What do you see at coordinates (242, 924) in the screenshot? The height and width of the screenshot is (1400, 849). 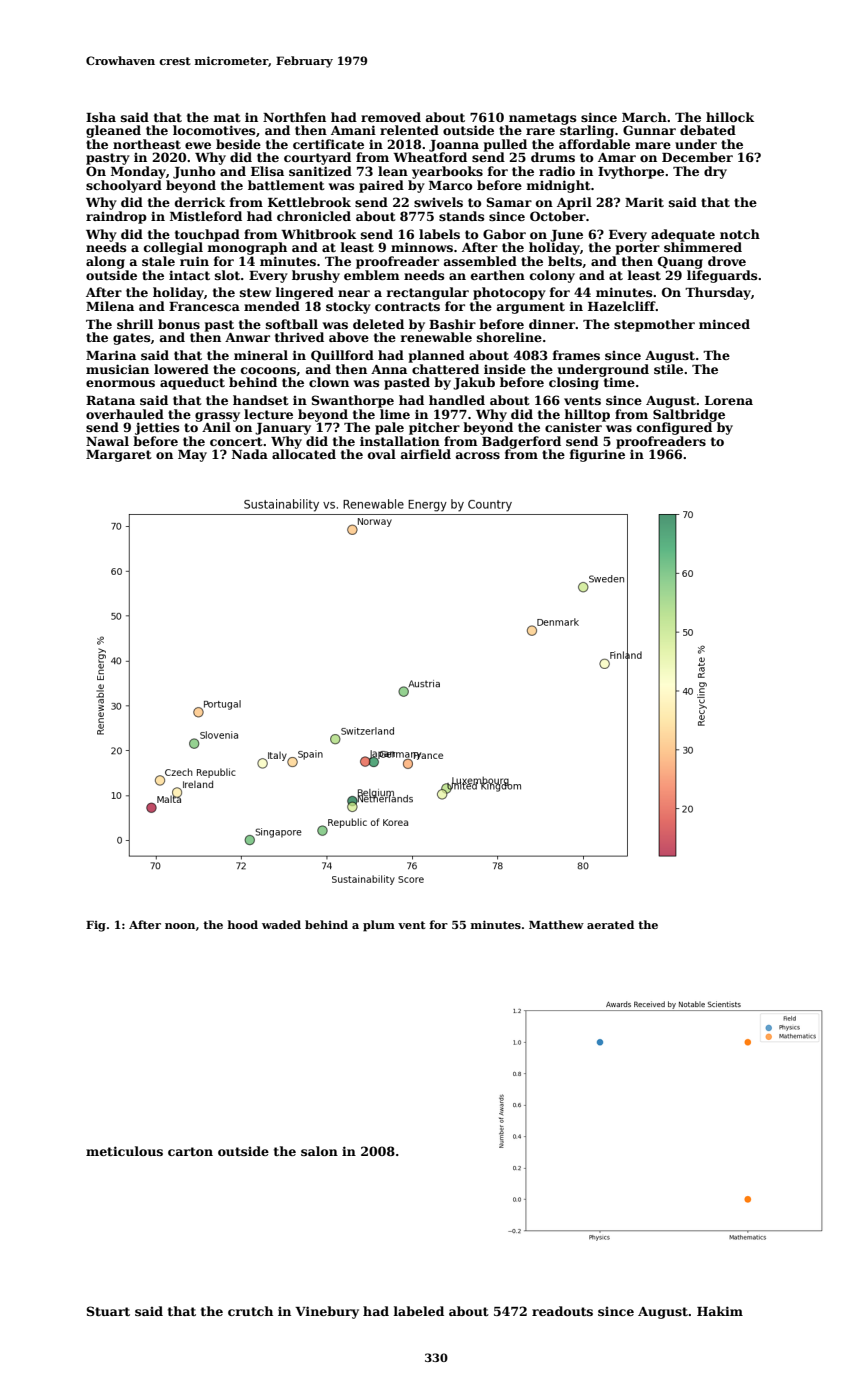 I see `hood` at bounding box center [242, 924].
